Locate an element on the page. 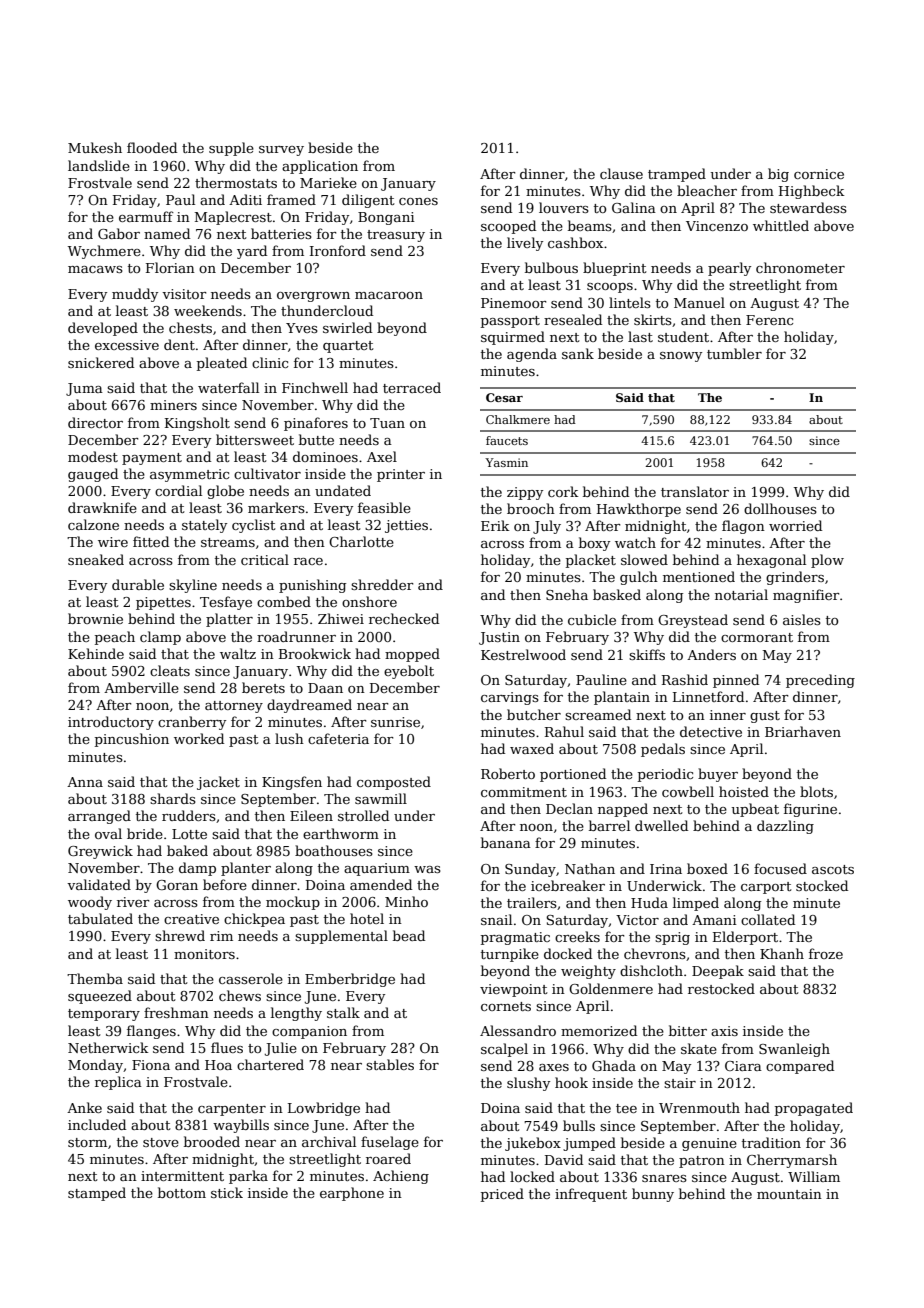 This document has height=1308, width=924. gauged is located at coordinates (93, 475).
